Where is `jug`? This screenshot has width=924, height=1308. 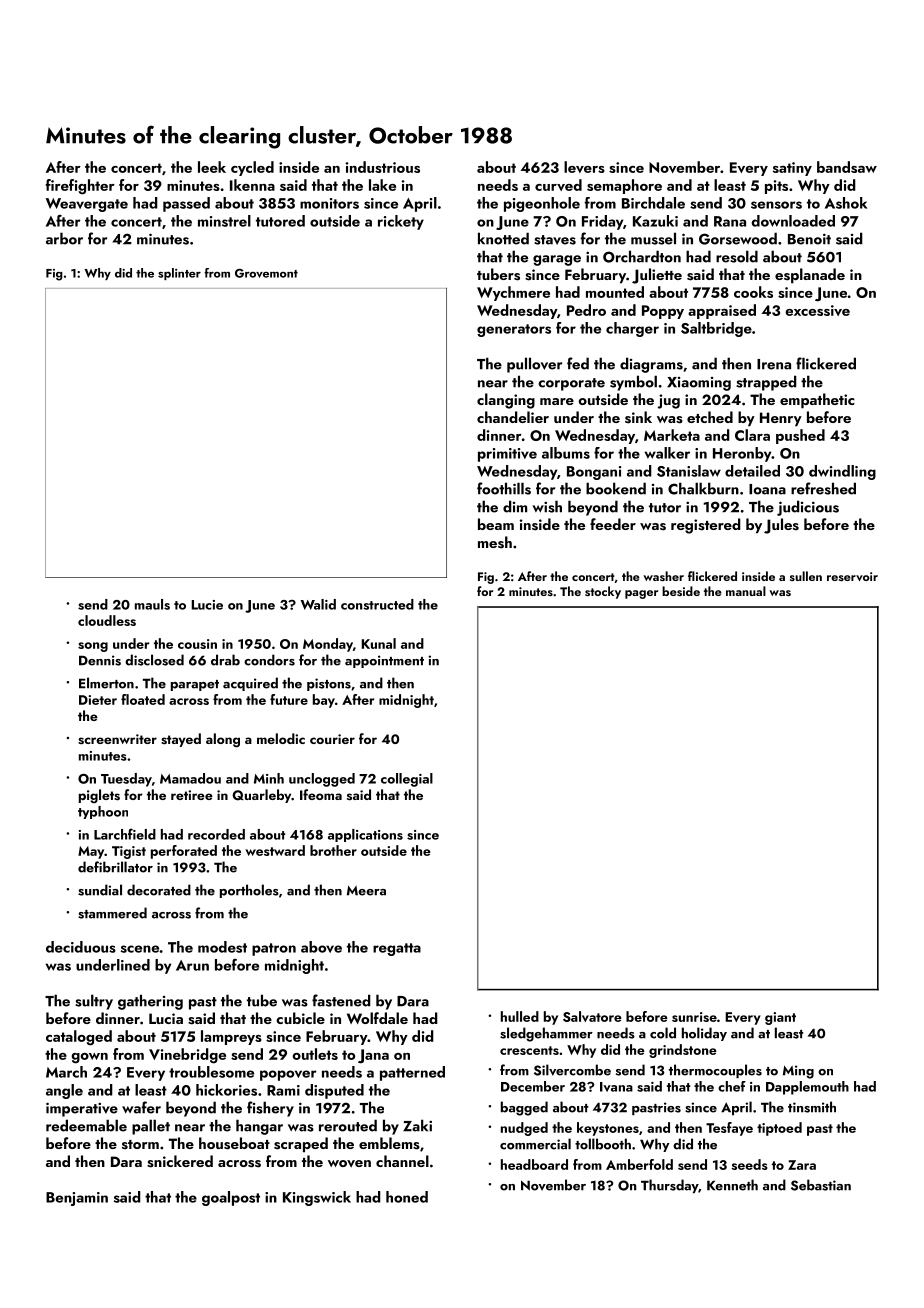 jug is located at coordinates (669, 401).
